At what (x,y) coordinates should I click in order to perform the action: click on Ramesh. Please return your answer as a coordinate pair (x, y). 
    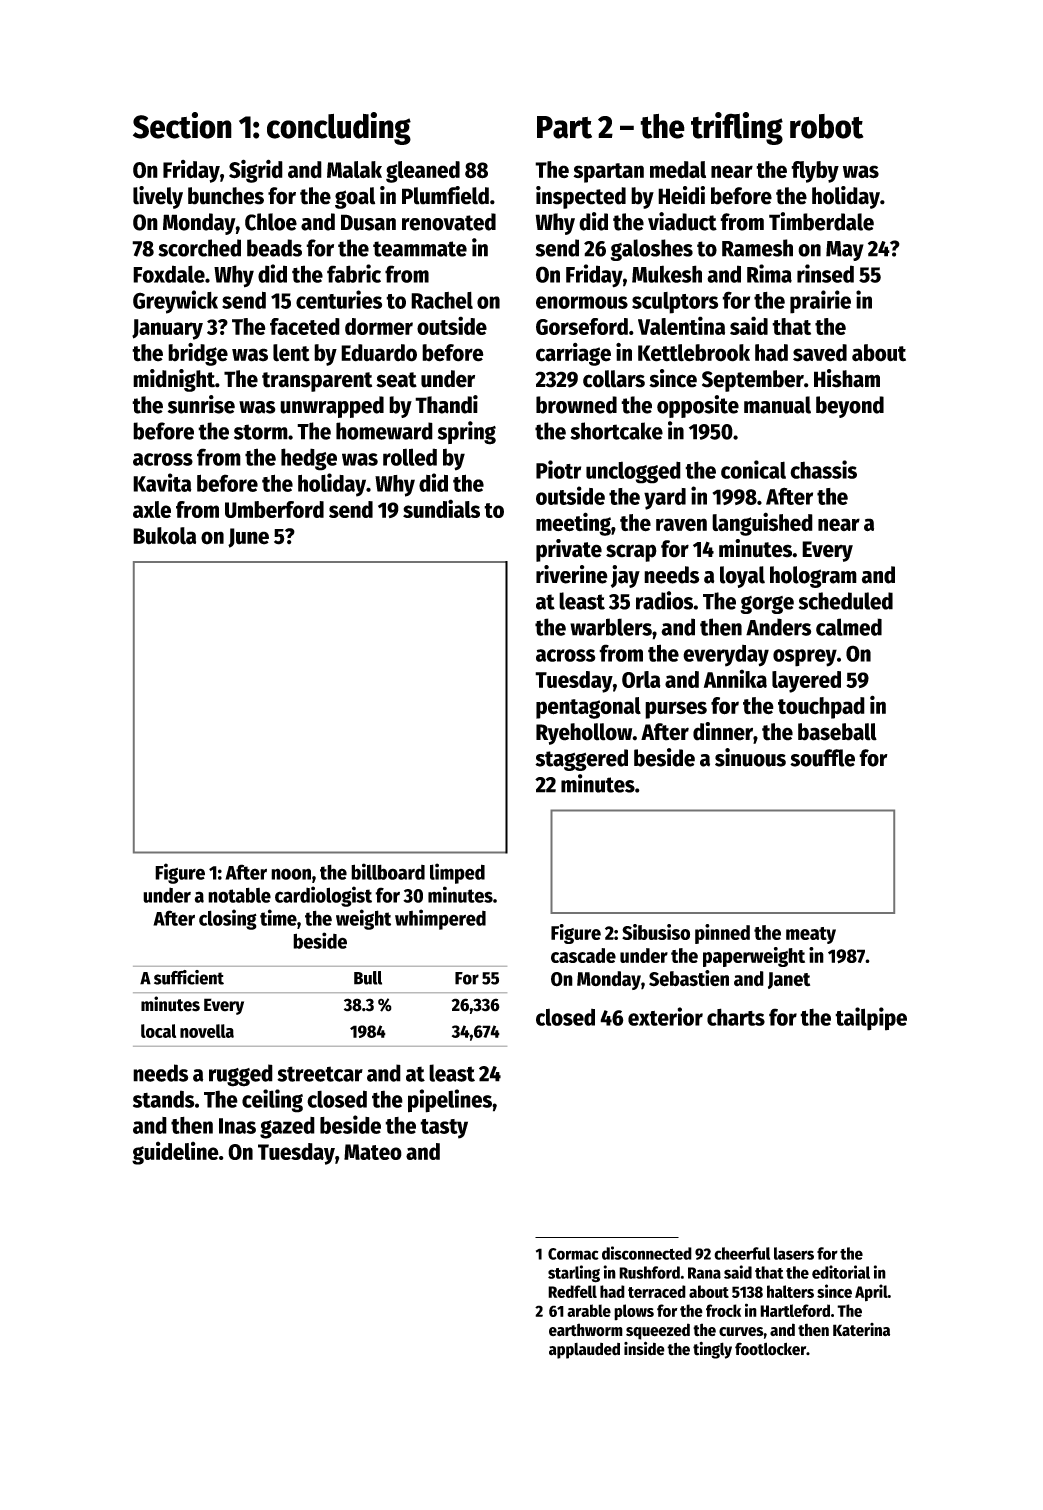
    Looking at the image, I should click on (757, 248).
